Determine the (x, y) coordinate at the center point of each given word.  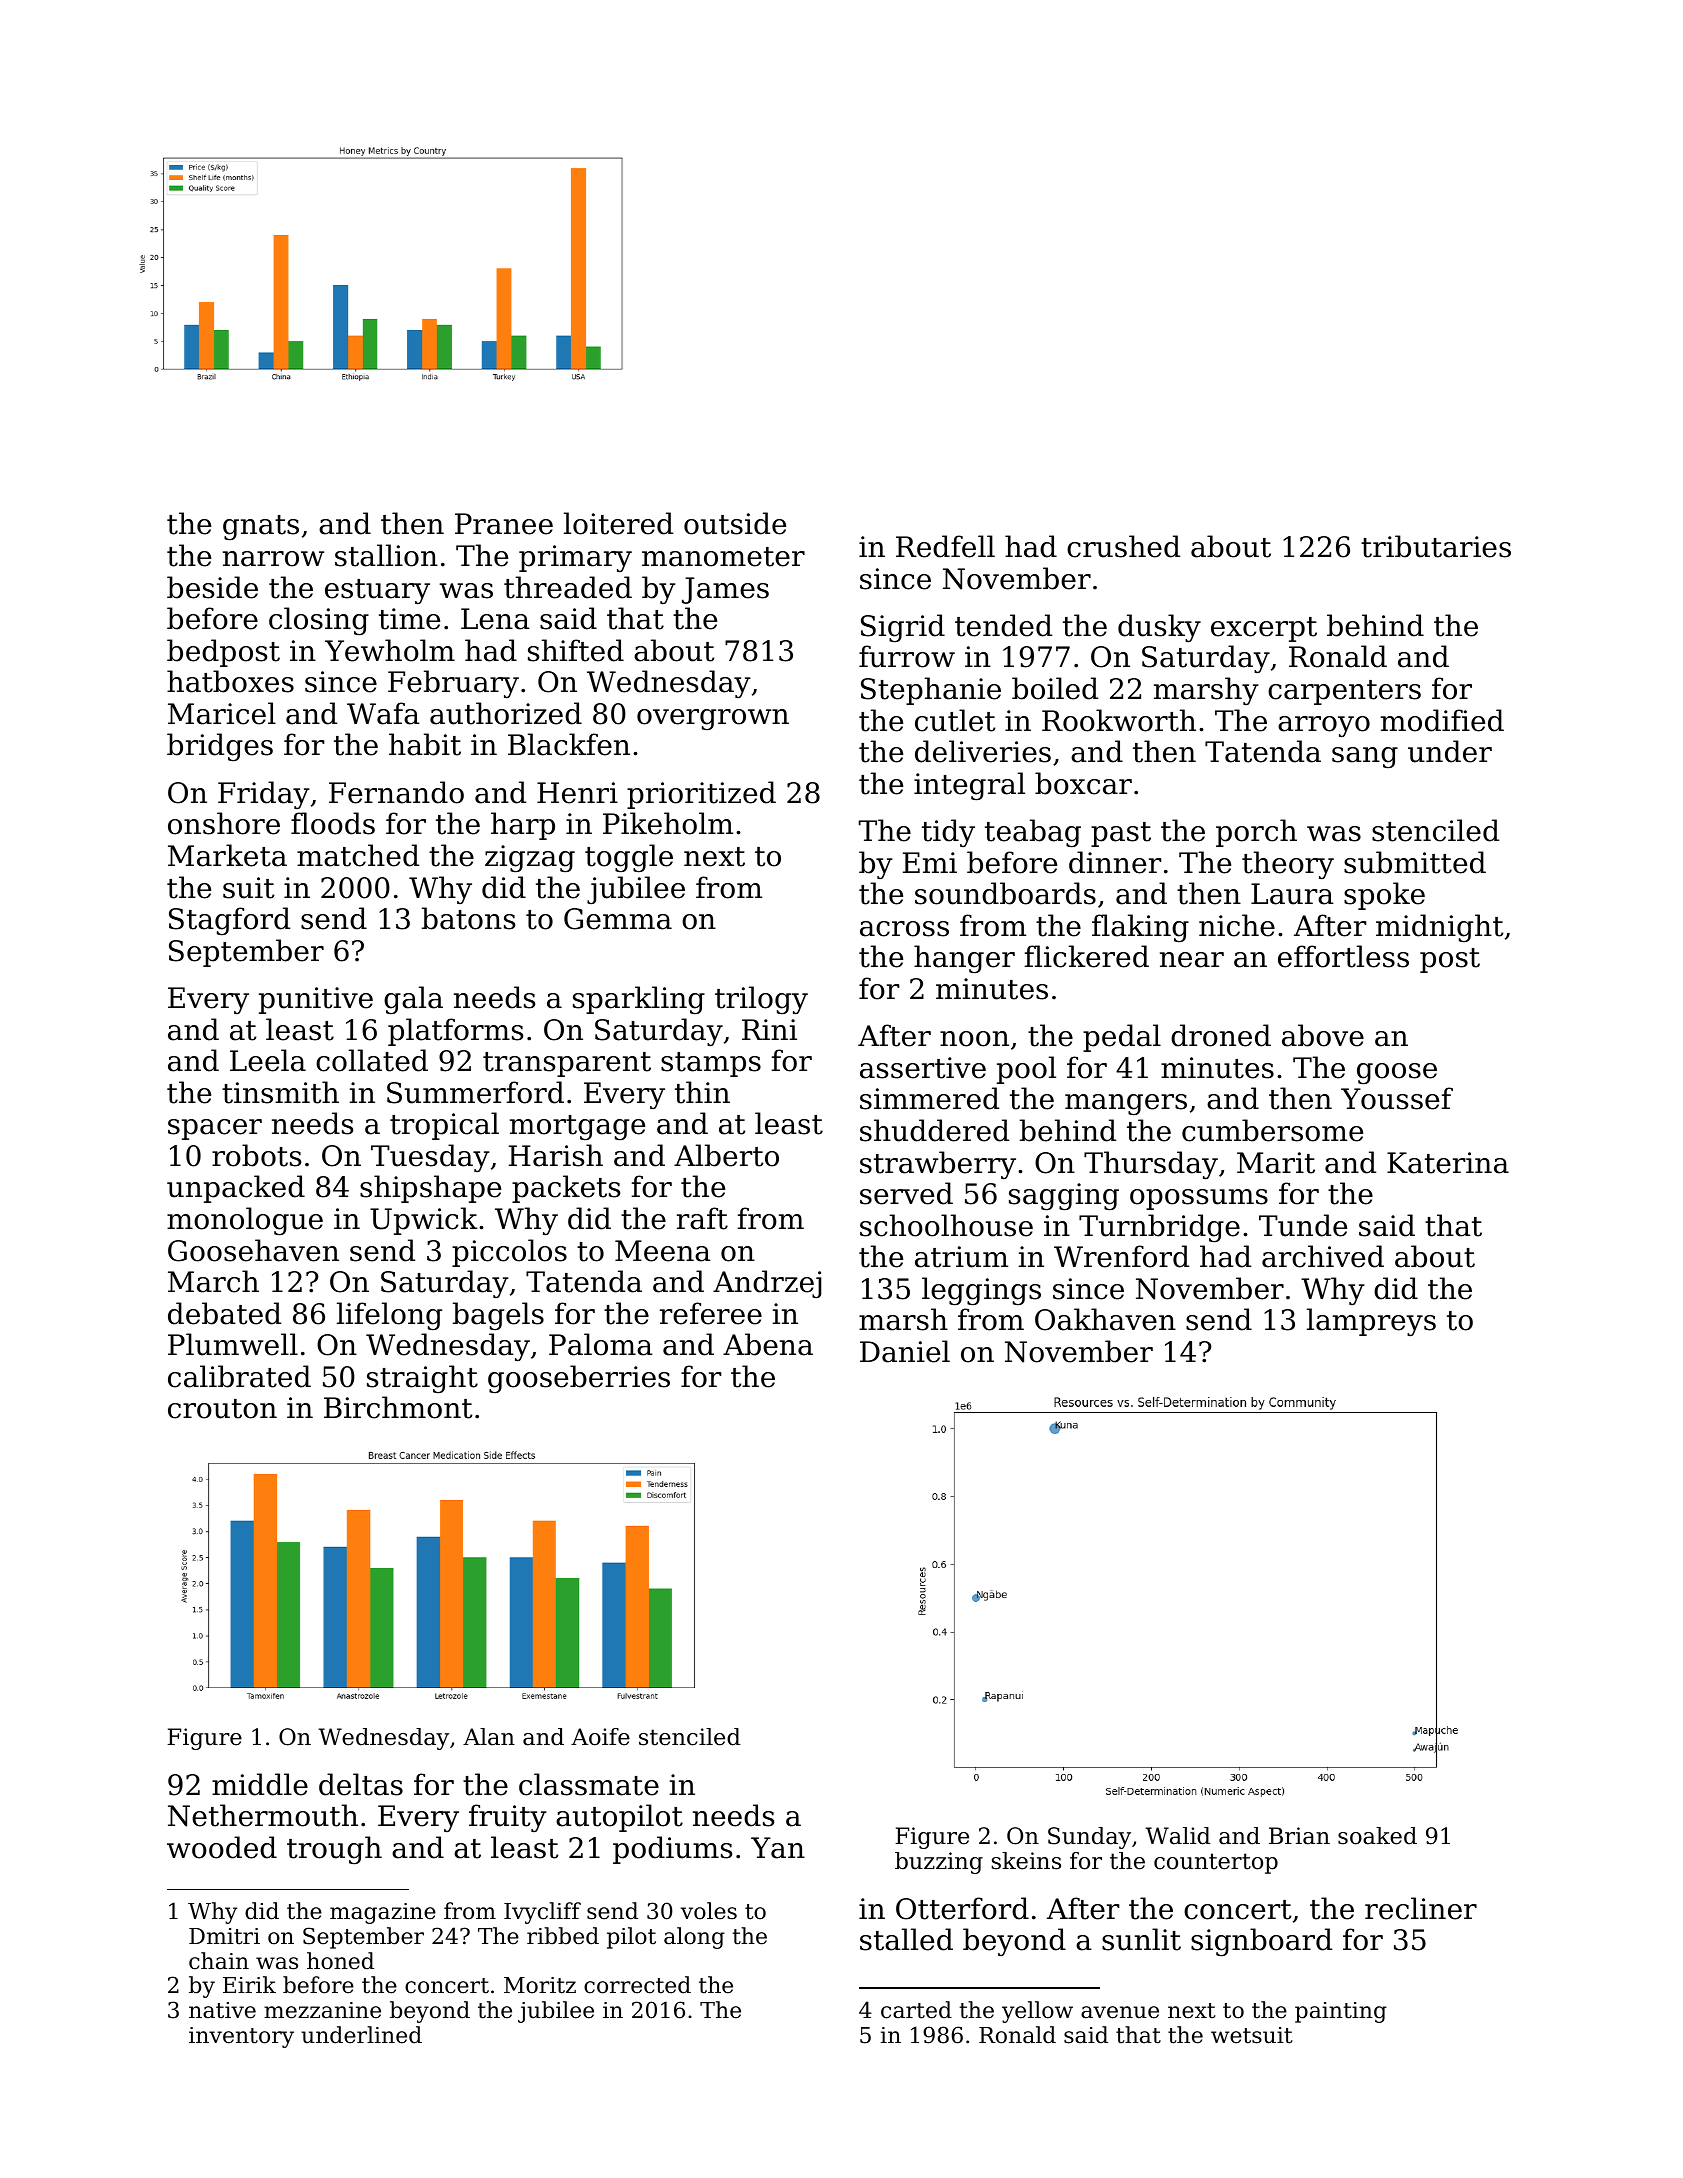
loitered (618, 523)
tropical (444, 1126)
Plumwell (233, 1344)
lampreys (1371, 1322)
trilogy (761, 1000)
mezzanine (322, 2010)
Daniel (905, 1351)
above (1323, 1035)
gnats (261, 527)
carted (916, 2010)
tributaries (1436, 546)
